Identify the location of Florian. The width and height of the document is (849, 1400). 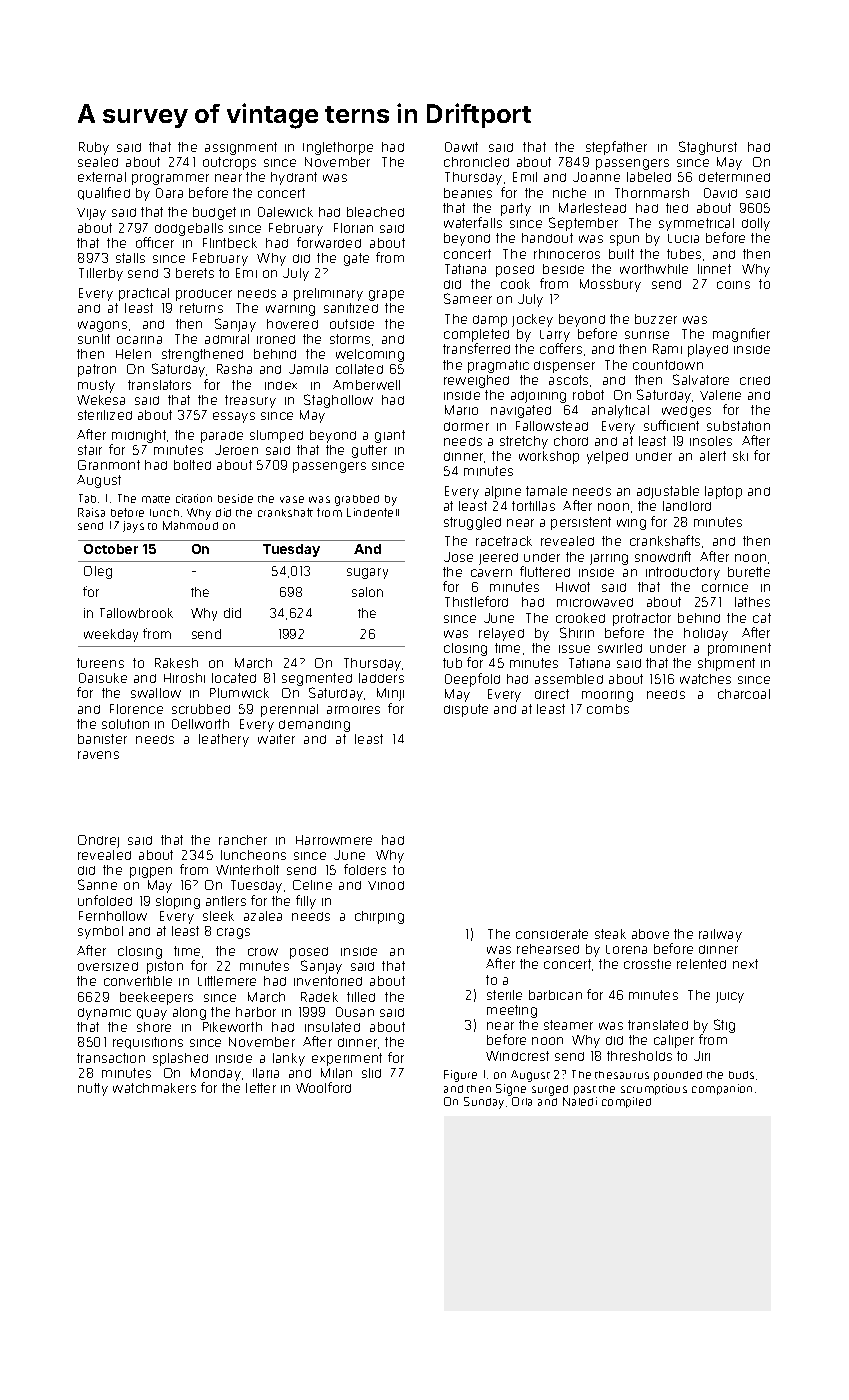
(353, 228).
